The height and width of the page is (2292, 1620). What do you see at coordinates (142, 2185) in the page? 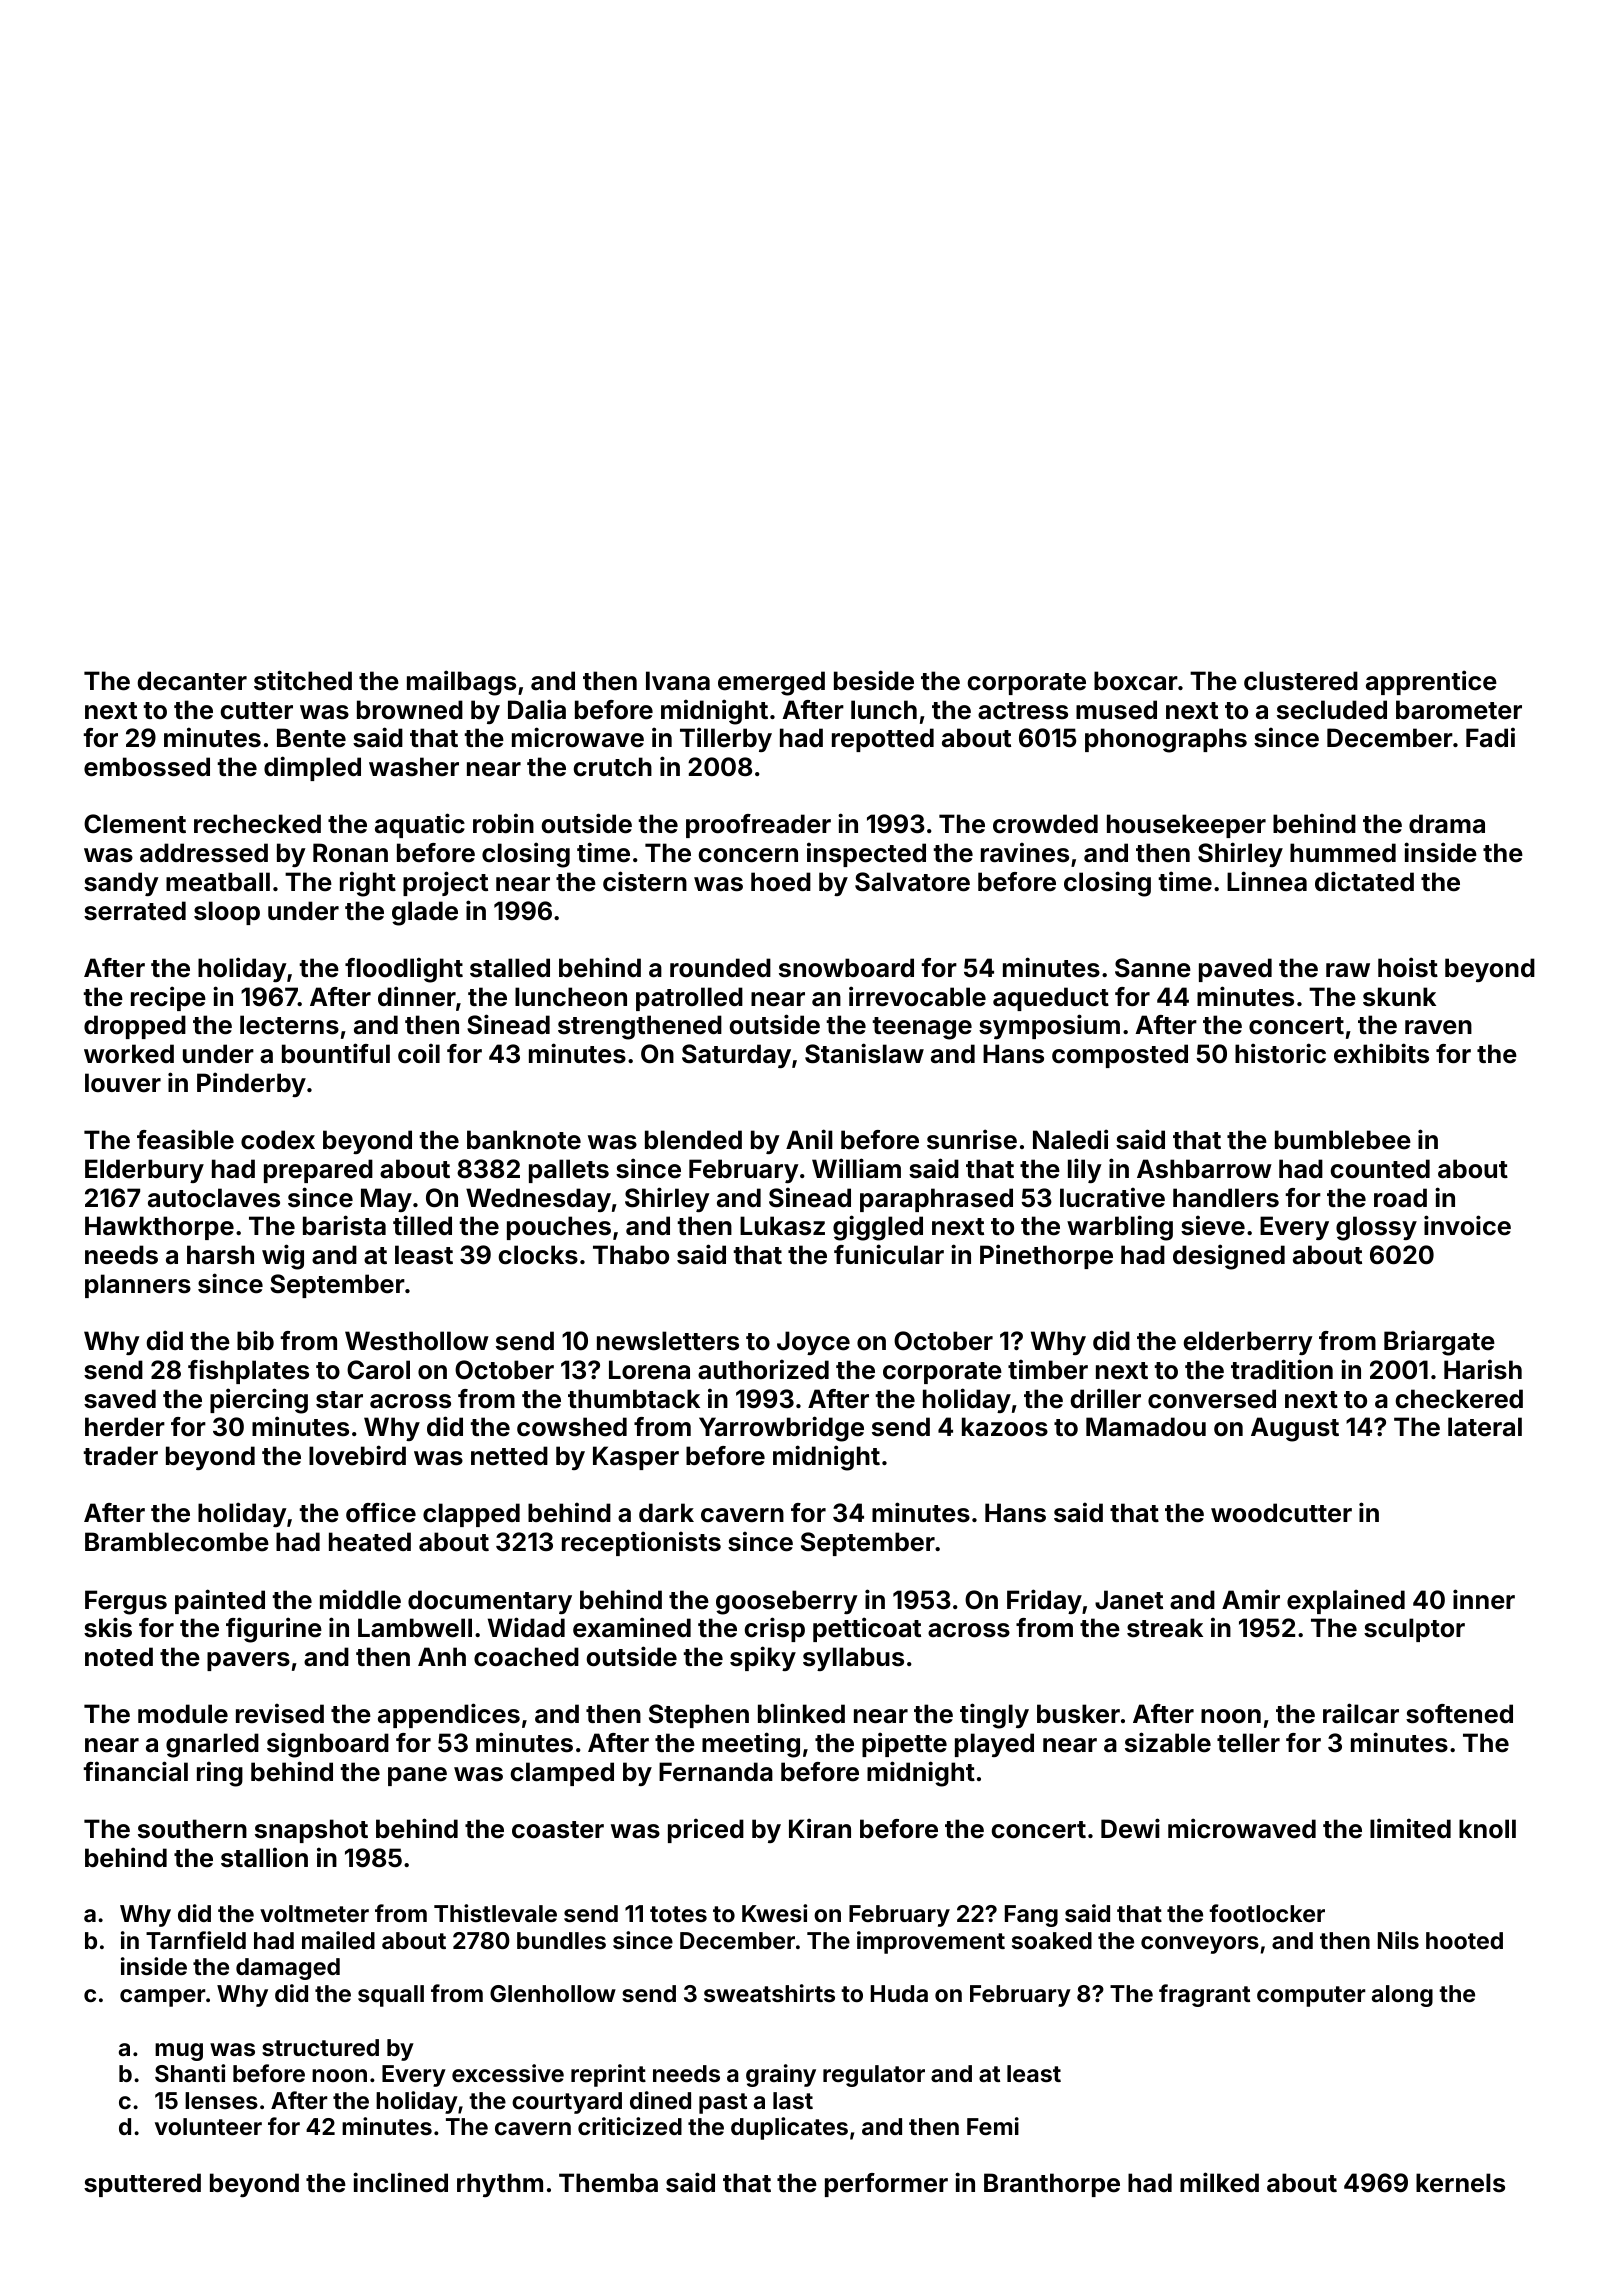
I see `sputtered` at bounding box center [142, 2185].
